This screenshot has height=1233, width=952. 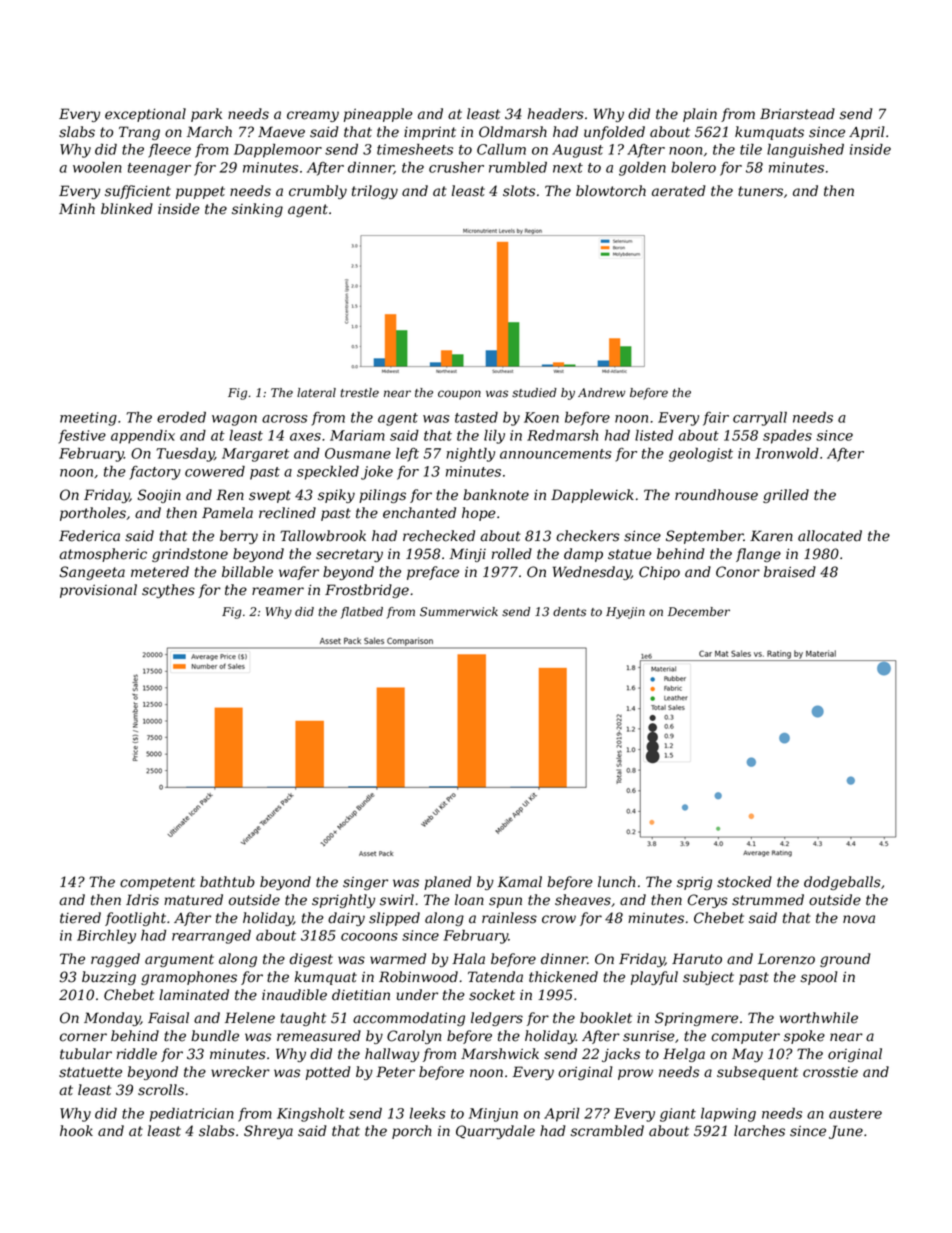 I want to click on Faisal, so click(x=168, y=1018).
